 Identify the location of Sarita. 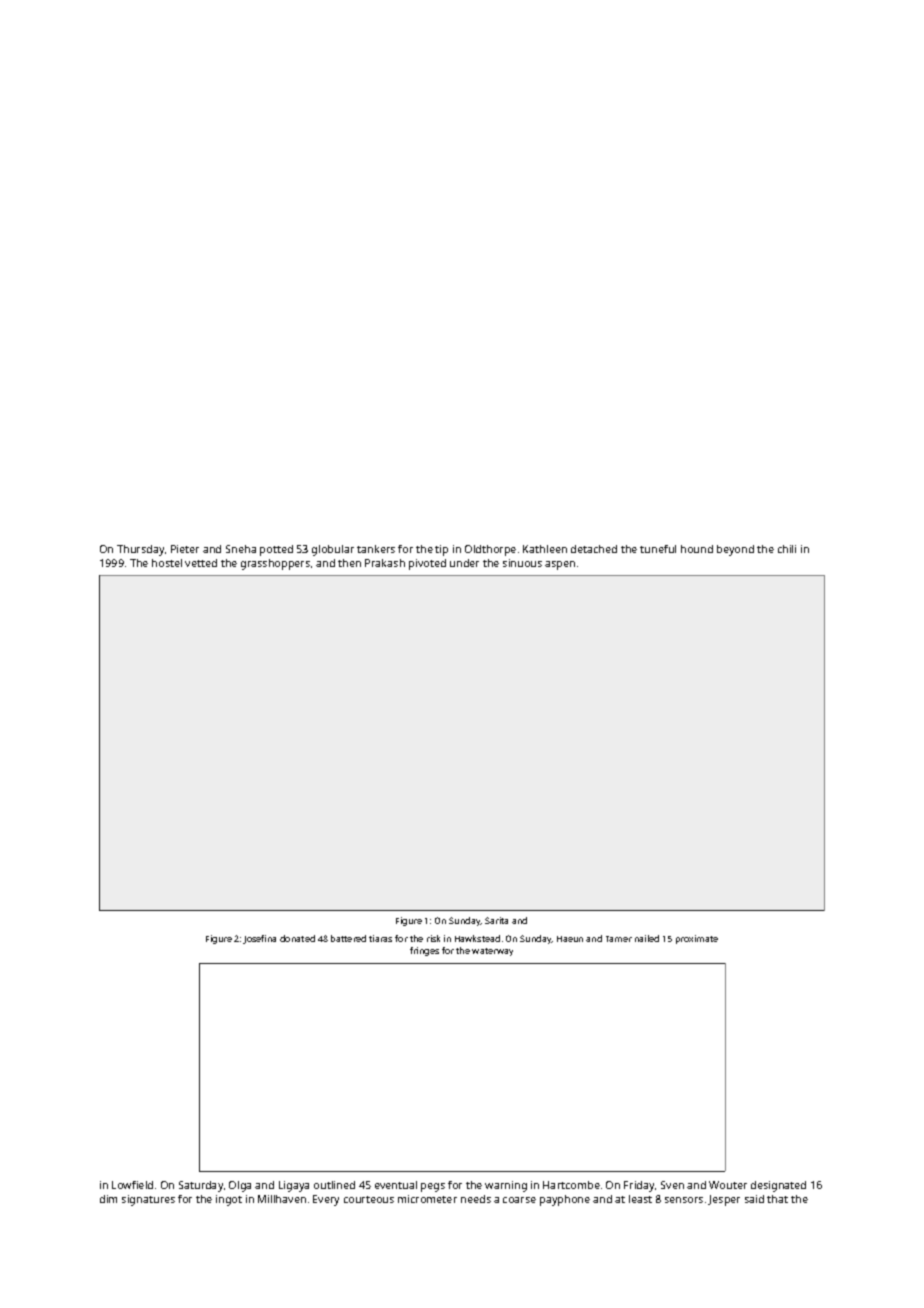
(496, 920).
